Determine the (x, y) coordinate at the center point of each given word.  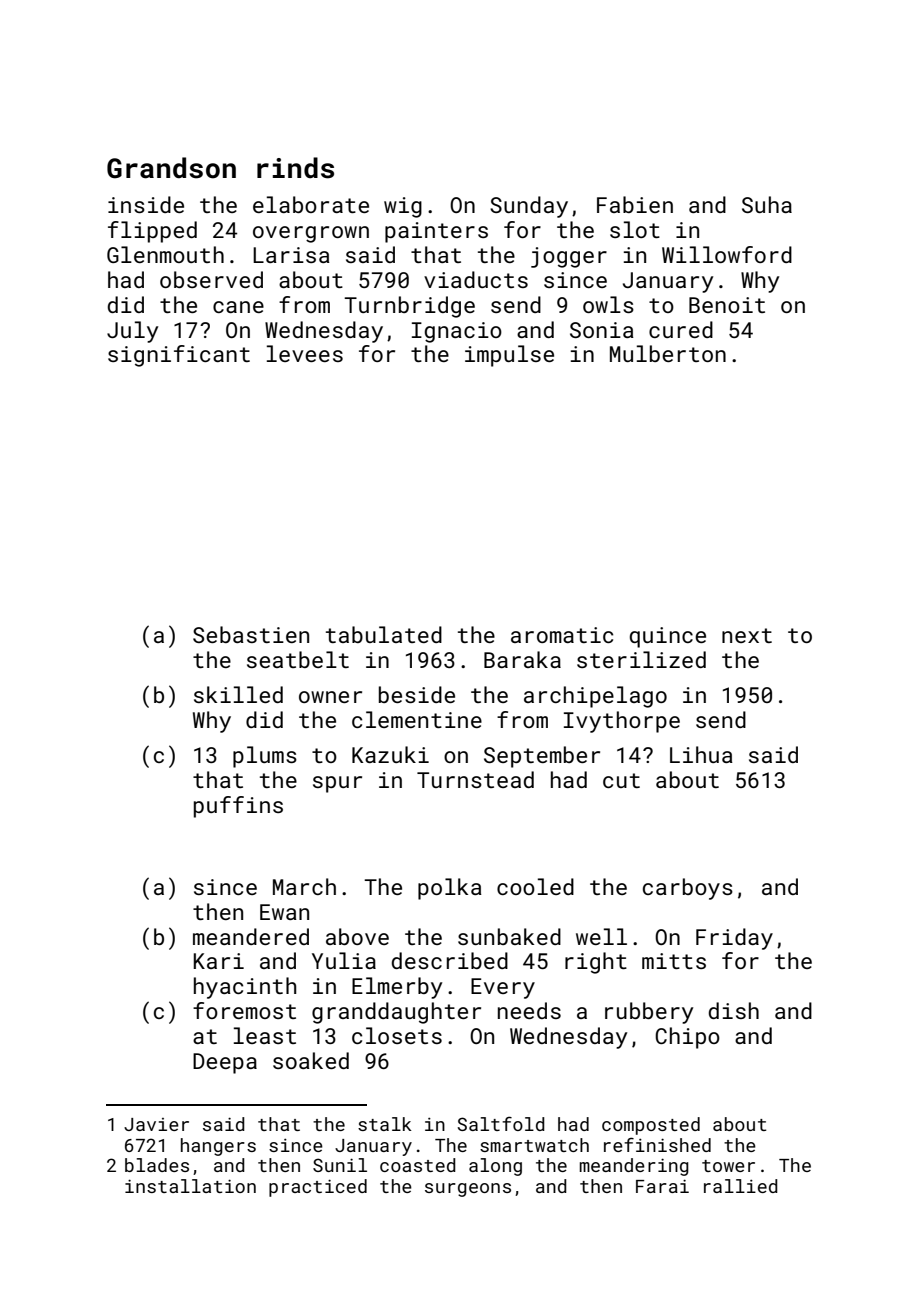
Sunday (529, 207)
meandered (251, 936)
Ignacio (457, 332)
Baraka (522, 659)
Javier (156, 1124)
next (747, 635)
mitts (674, 961)
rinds (295, 168)
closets (397, 1035)
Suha (767, 204)
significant (179, 356)
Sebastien (251, 634)
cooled (535, 886)
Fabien (635, 204)
